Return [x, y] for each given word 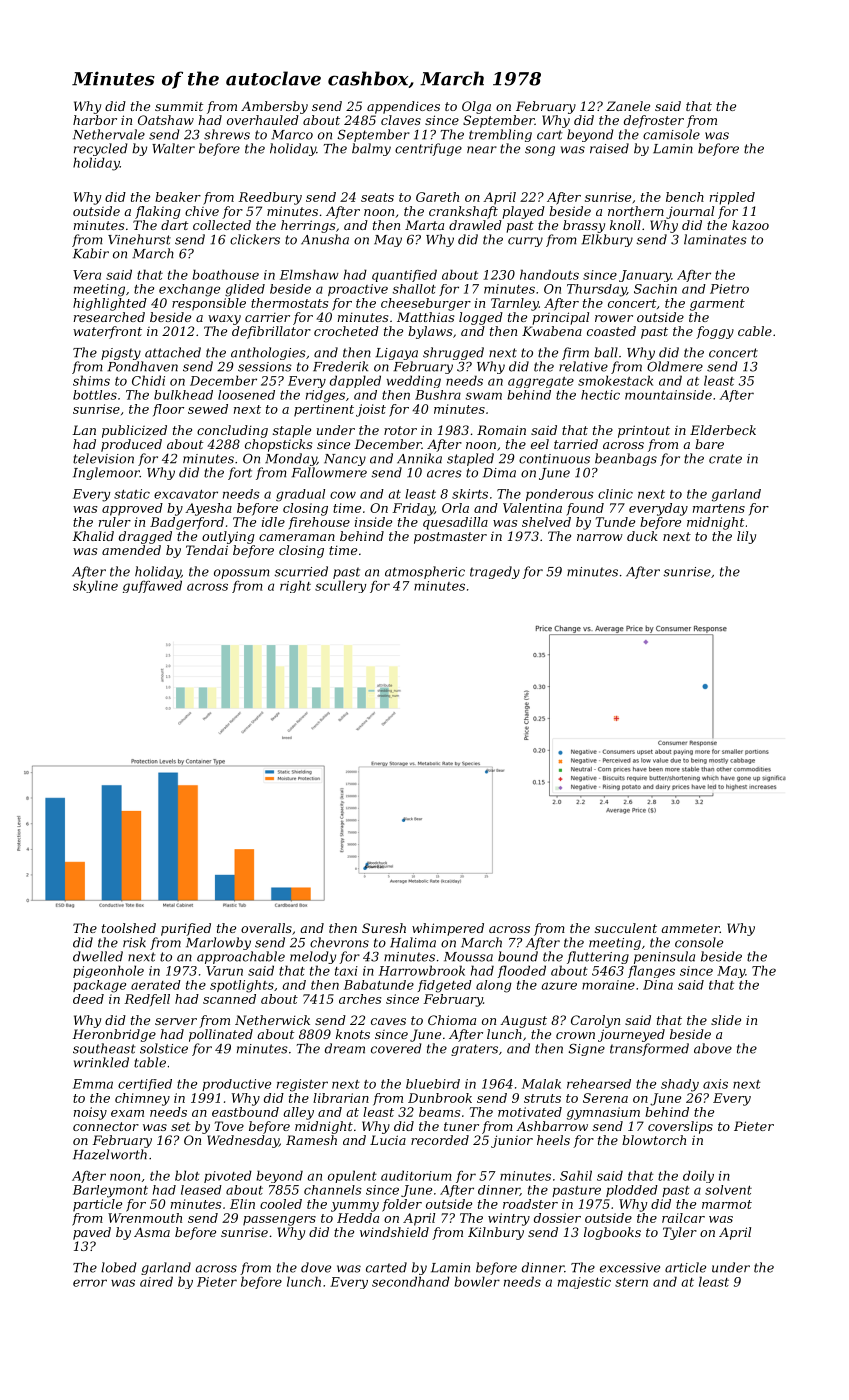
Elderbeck [723, 430]
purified [186, 929]
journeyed [631, 1035]
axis [715, 1084]
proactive [358, 290]
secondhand [411, 1281]
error [90, 1283]
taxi [346, 971]
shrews [227, 134]
